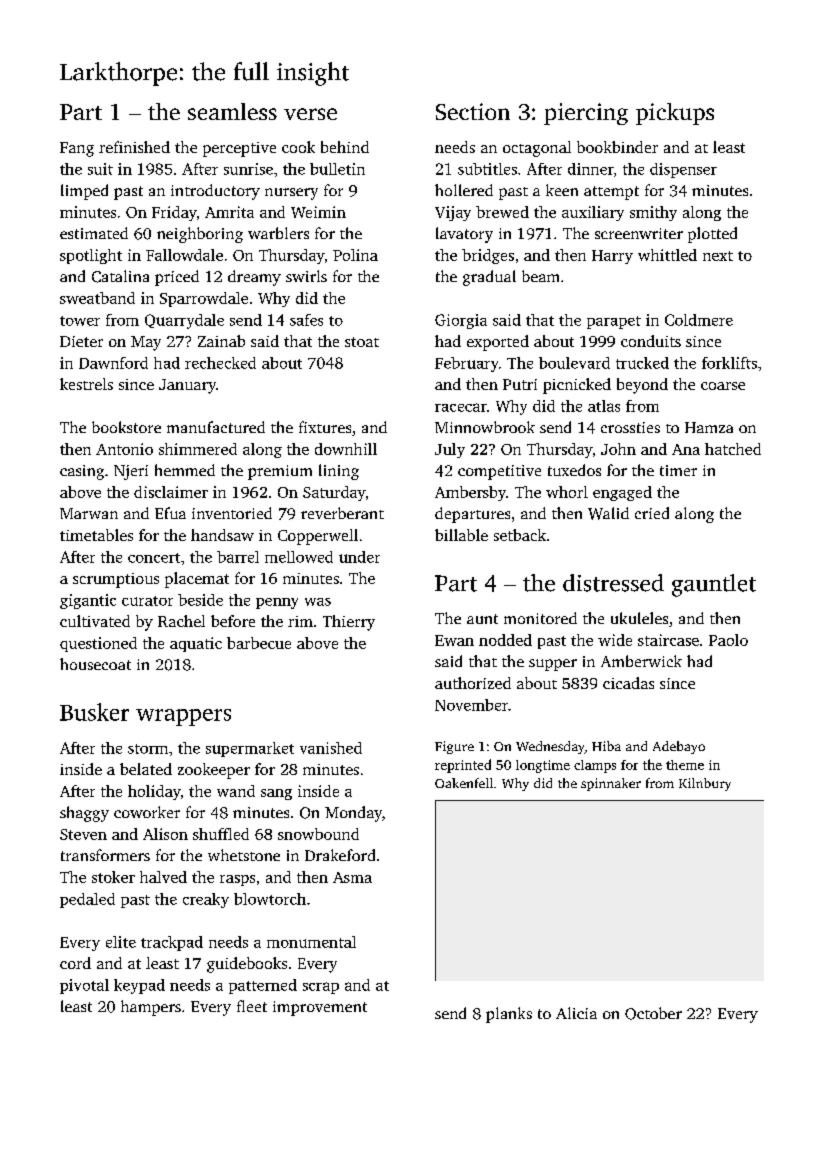 The width and height of the image is (824, 1169). What do you see at coordinates (683, 170) in the image?
I see `dispenser` at bounding box center [683, 170].
